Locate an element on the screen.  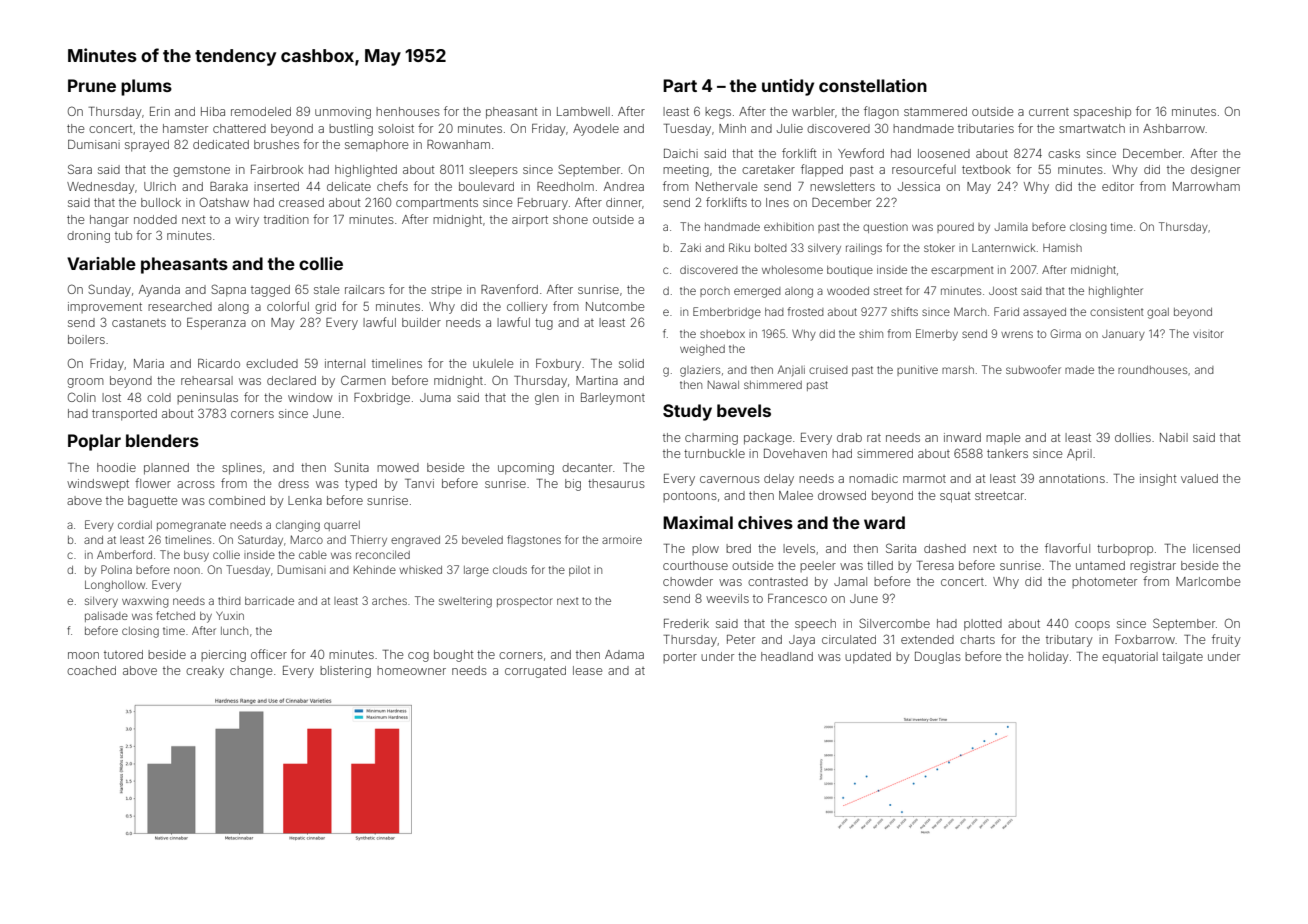
Hiba is located at coordinates (213, 111).
